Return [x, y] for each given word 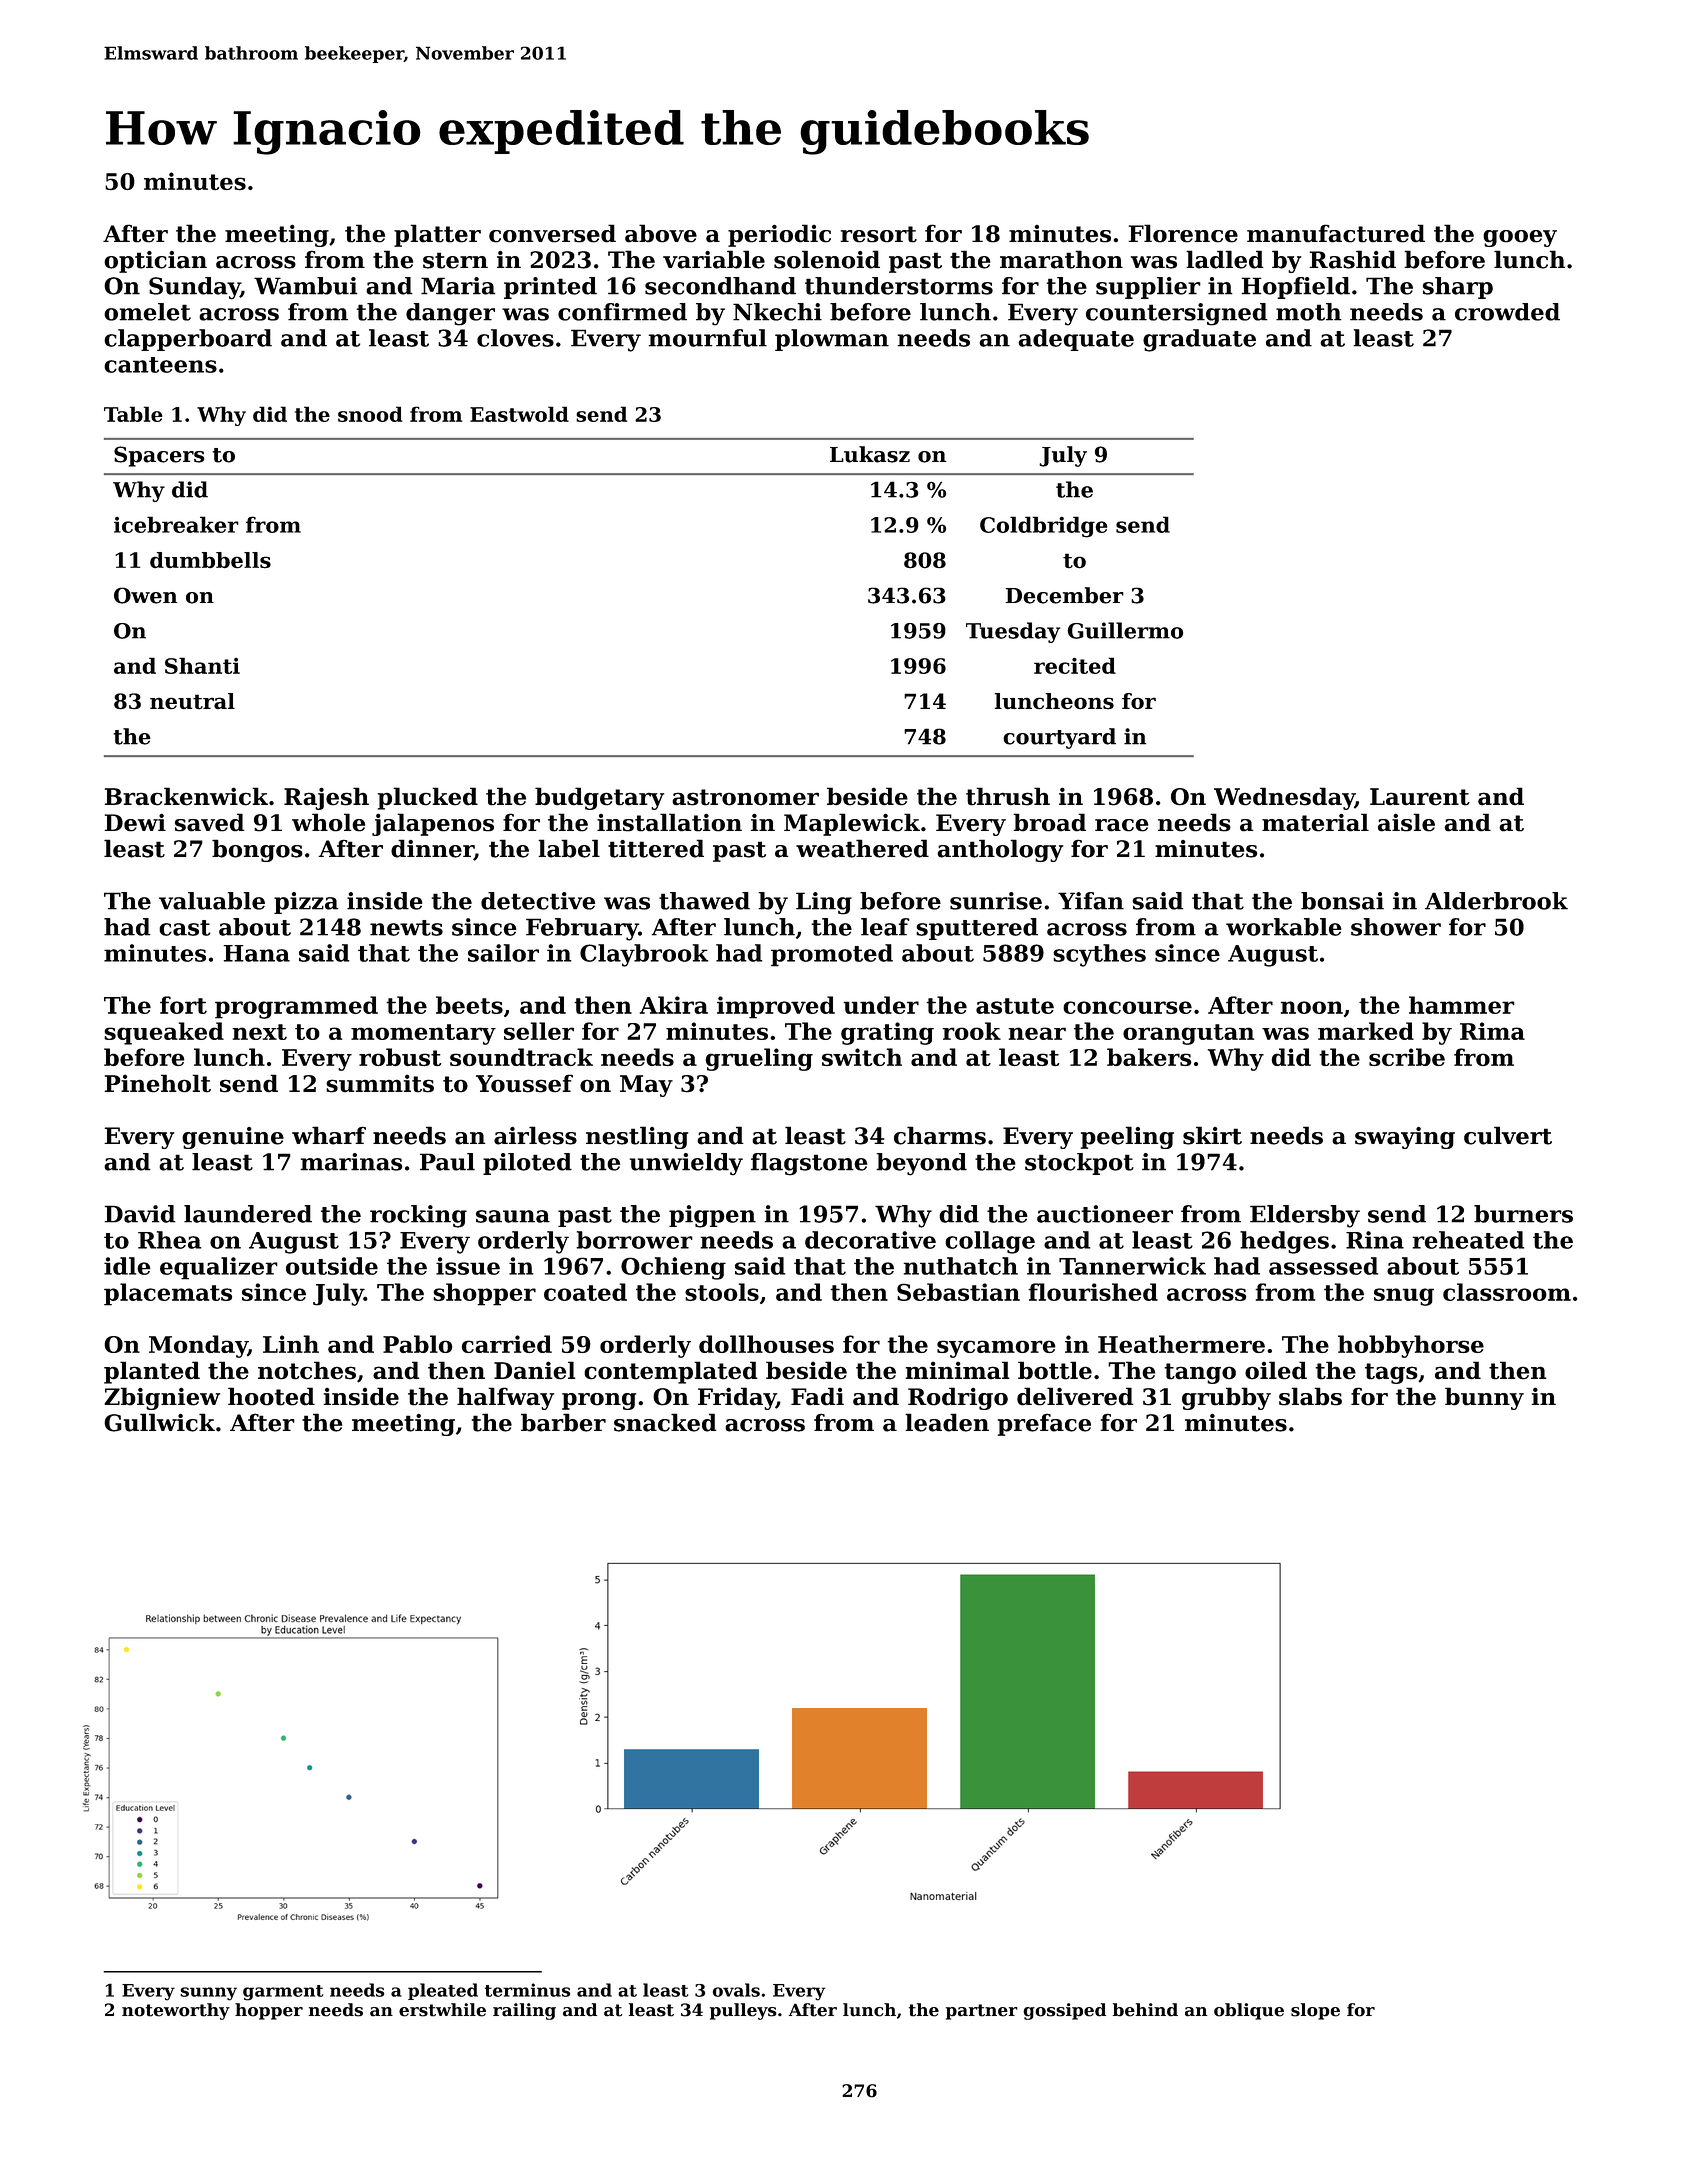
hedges [1284, 1242]
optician [155, 262]
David [140, 1214]
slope [1315, 2011]
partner [982, 2012]
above [661, 233]
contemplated [671, 1372]
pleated [443, 1991]
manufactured [1336, 233]
